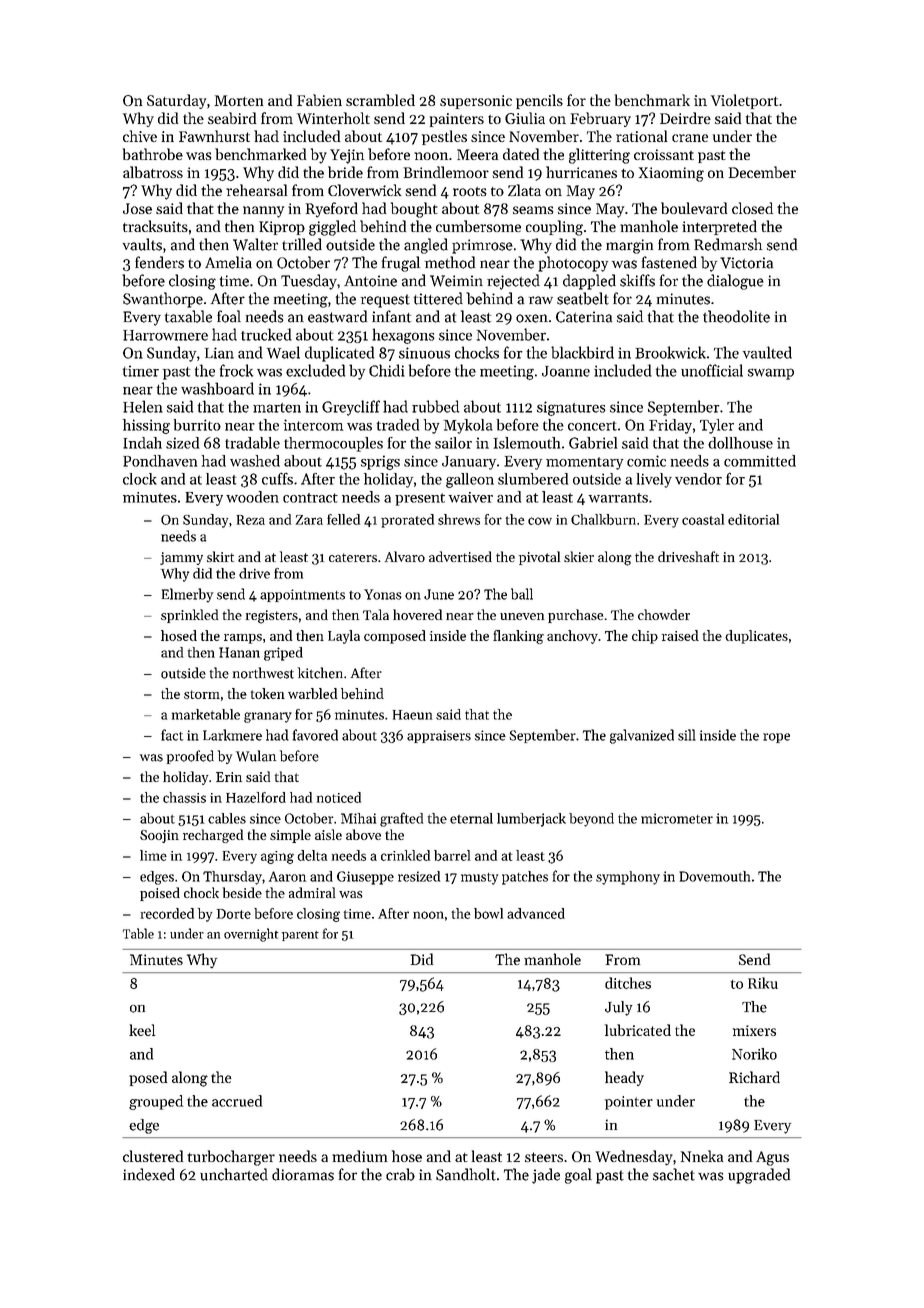 This image has width=924, height=1308. What do you see at coordinates (702, 1156) in the image?
I see `Nneka` at bounding box center [702, 1156].
